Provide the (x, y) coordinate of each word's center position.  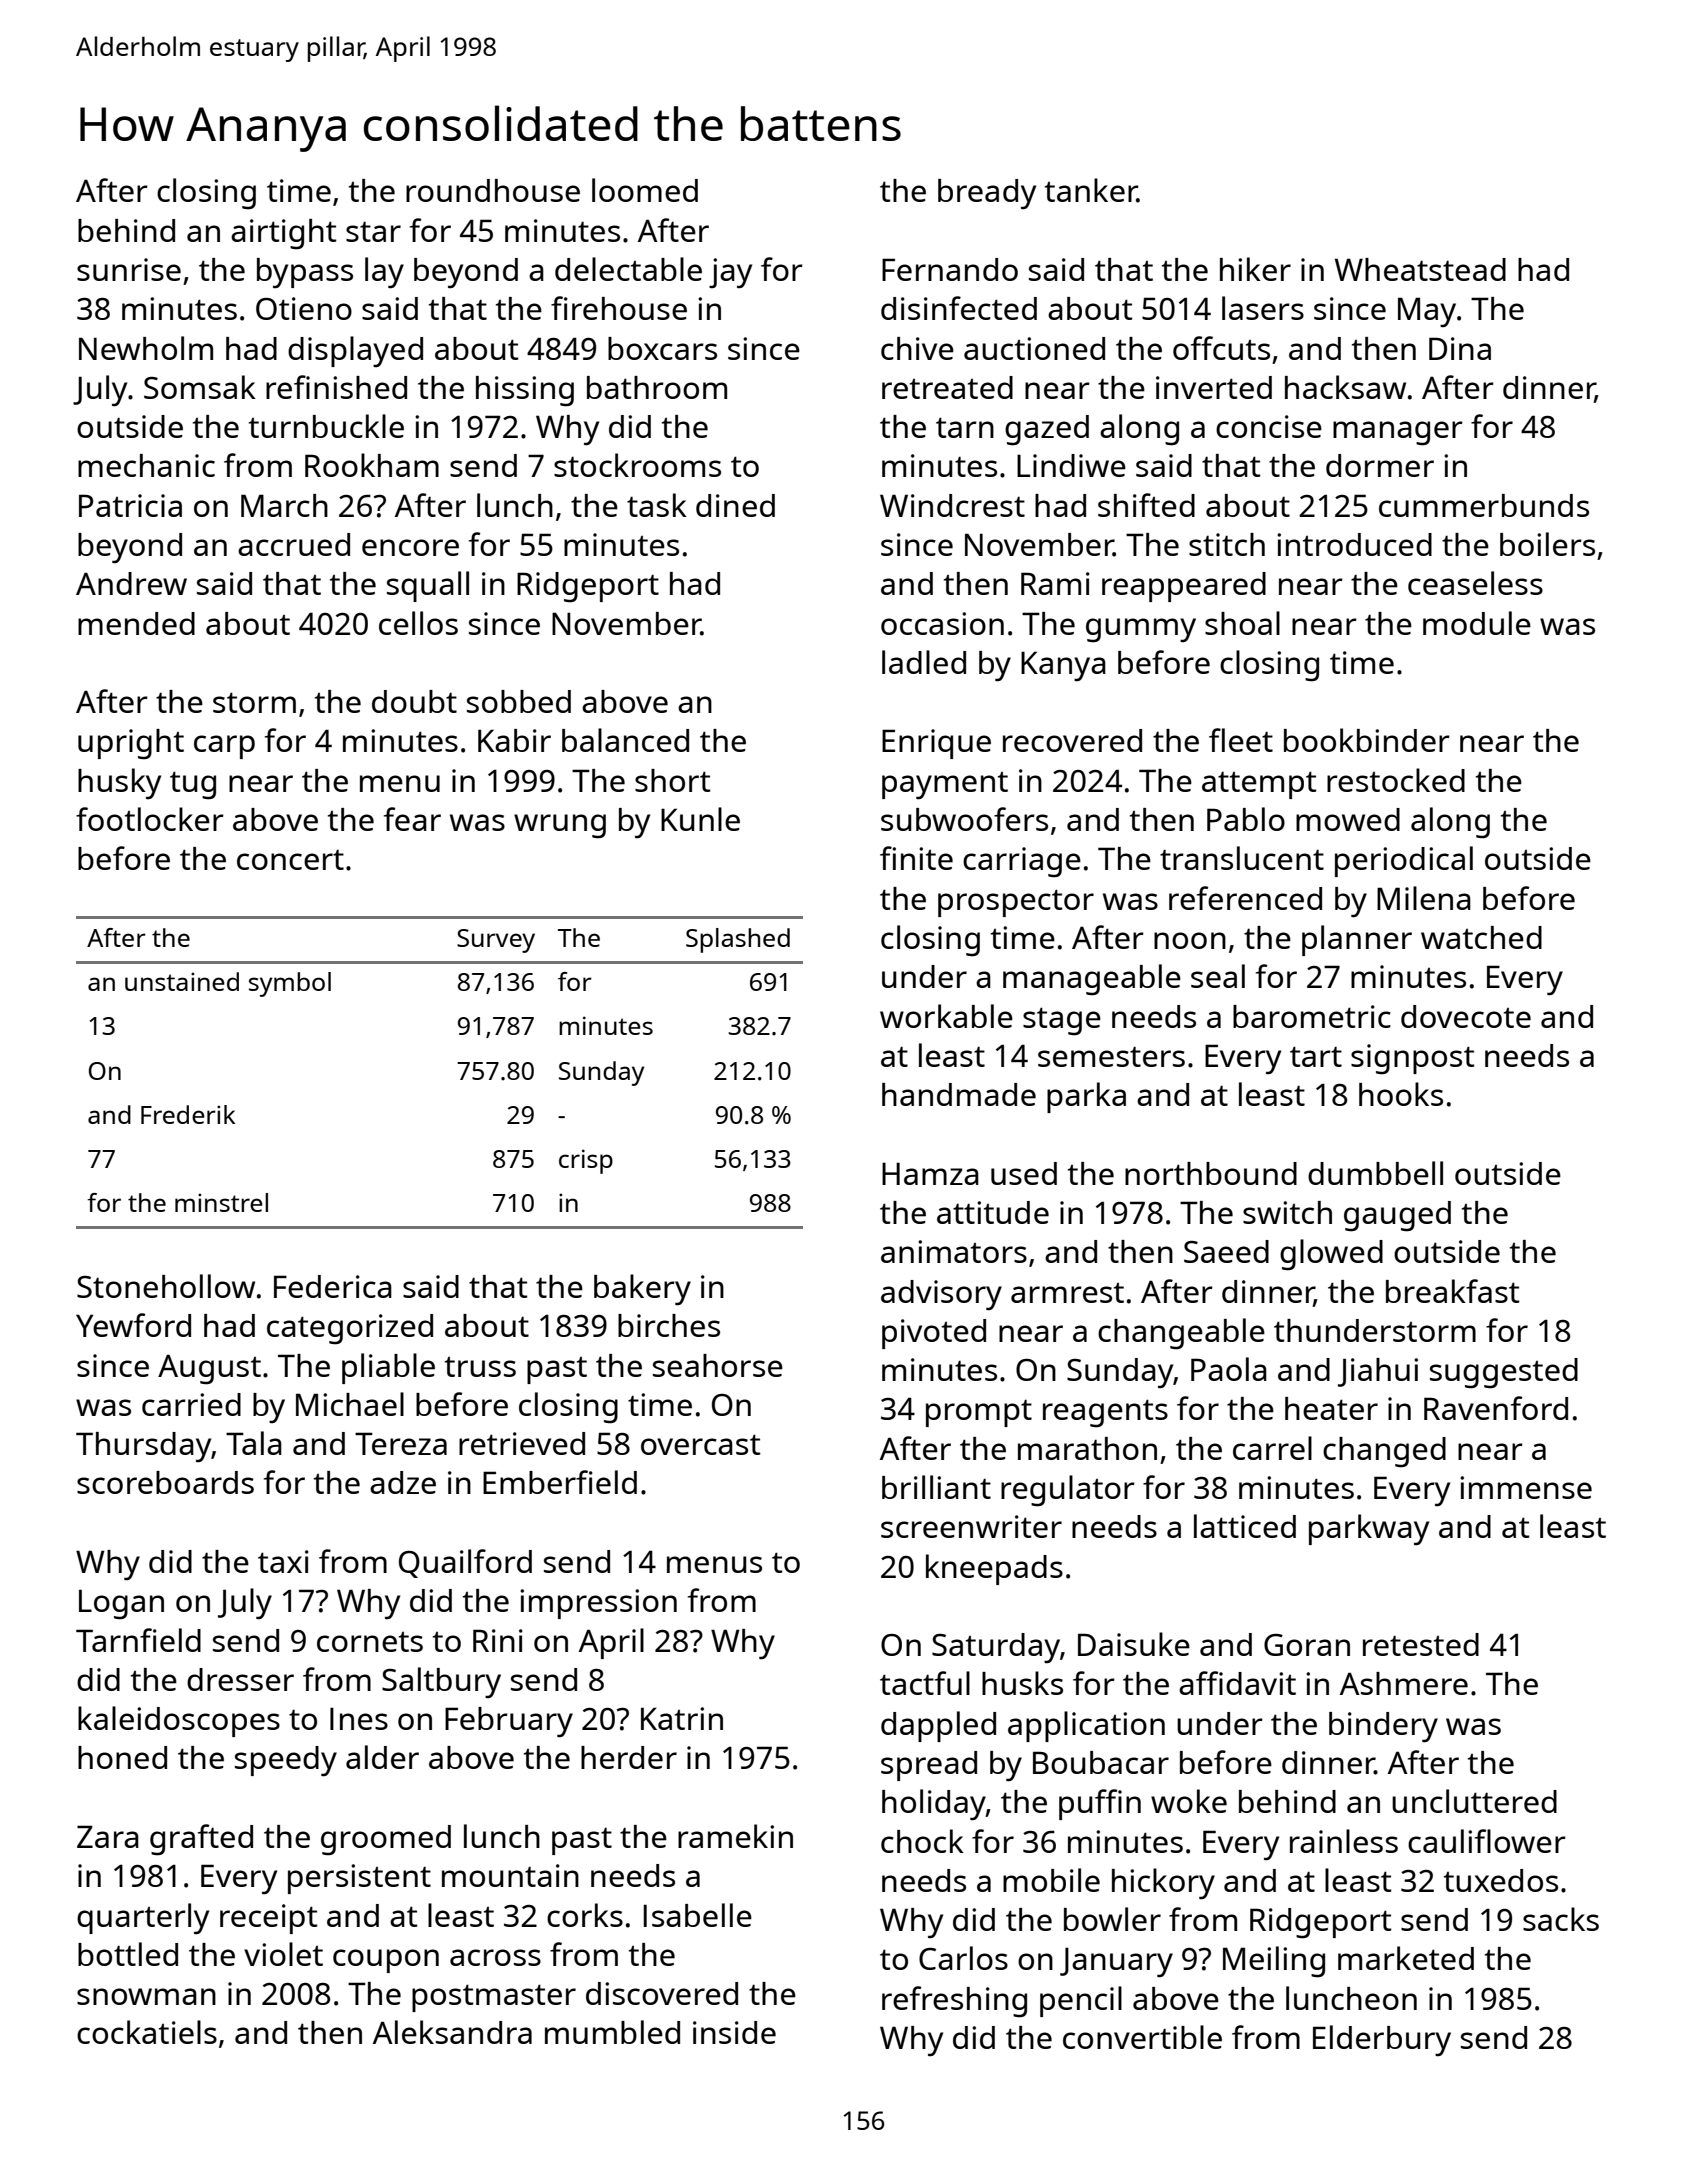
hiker (1255, 269)
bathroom (657, 387)
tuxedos (1501, 1880)
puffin (1100, 1804)
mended (136, 623)
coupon (386, 1961)
